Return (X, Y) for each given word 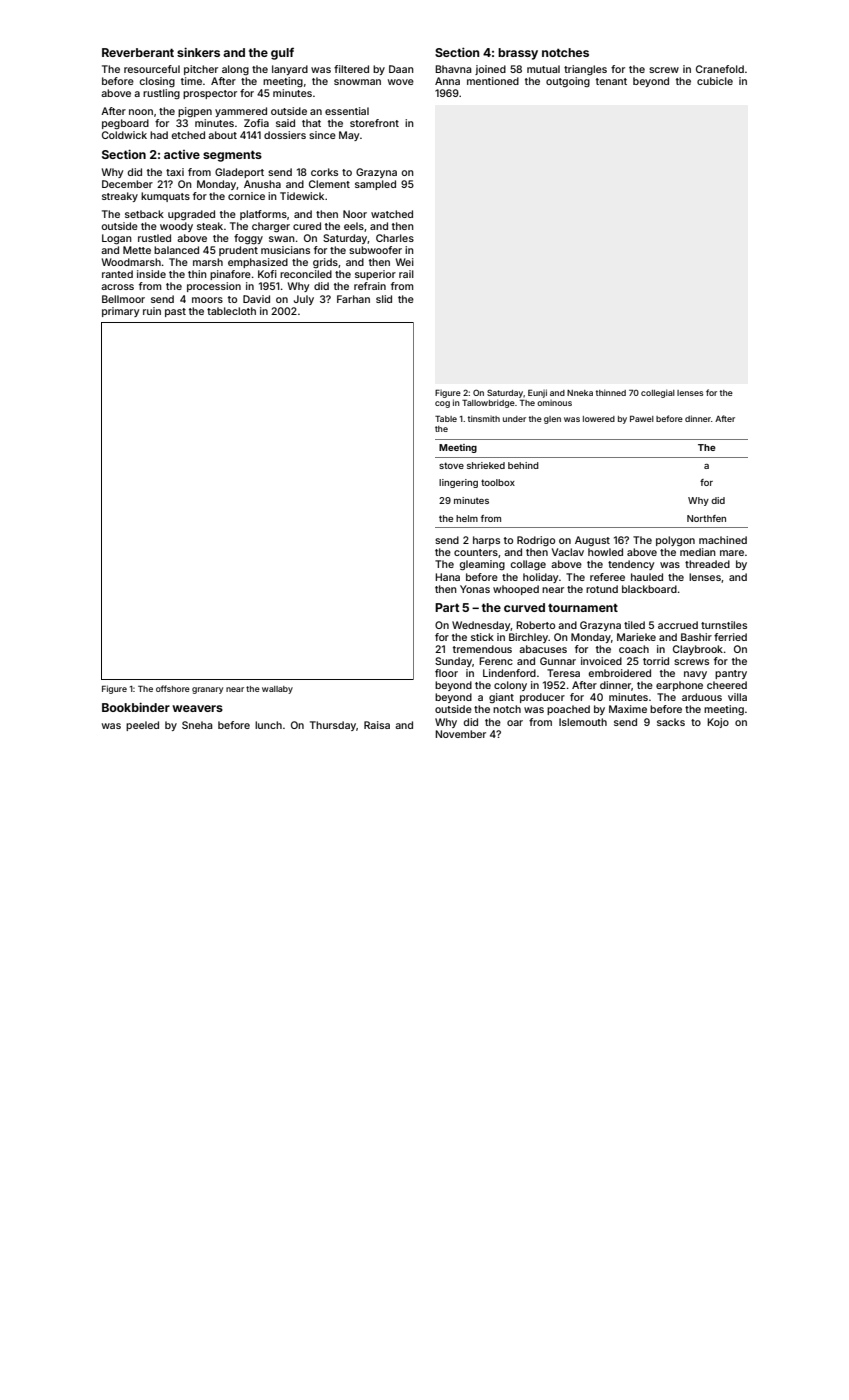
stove (451, 465)
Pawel (642, 419)
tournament (583, 608)
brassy (518, 54)
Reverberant (138, 52)
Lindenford (509, 673)
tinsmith (484, 418)
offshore (173, 688)
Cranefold (720, 69)
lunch (268, 725)
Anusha (262, 184)
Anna (447, 81)
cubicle (715, 81)
